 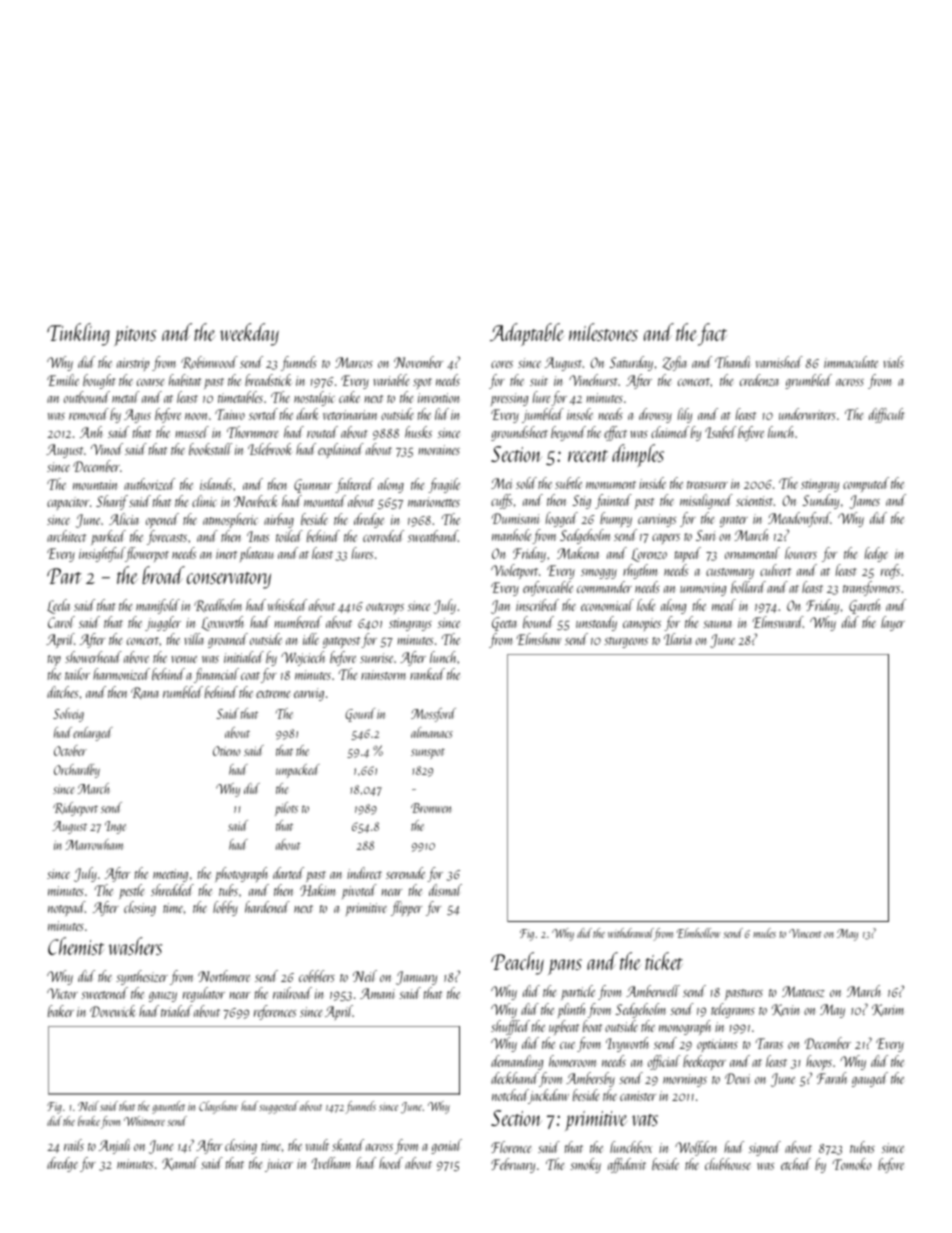 What do you see at coordinates (224, 976) in the screenshot?
I see `Northmere` at bounding box center [224, 976].
